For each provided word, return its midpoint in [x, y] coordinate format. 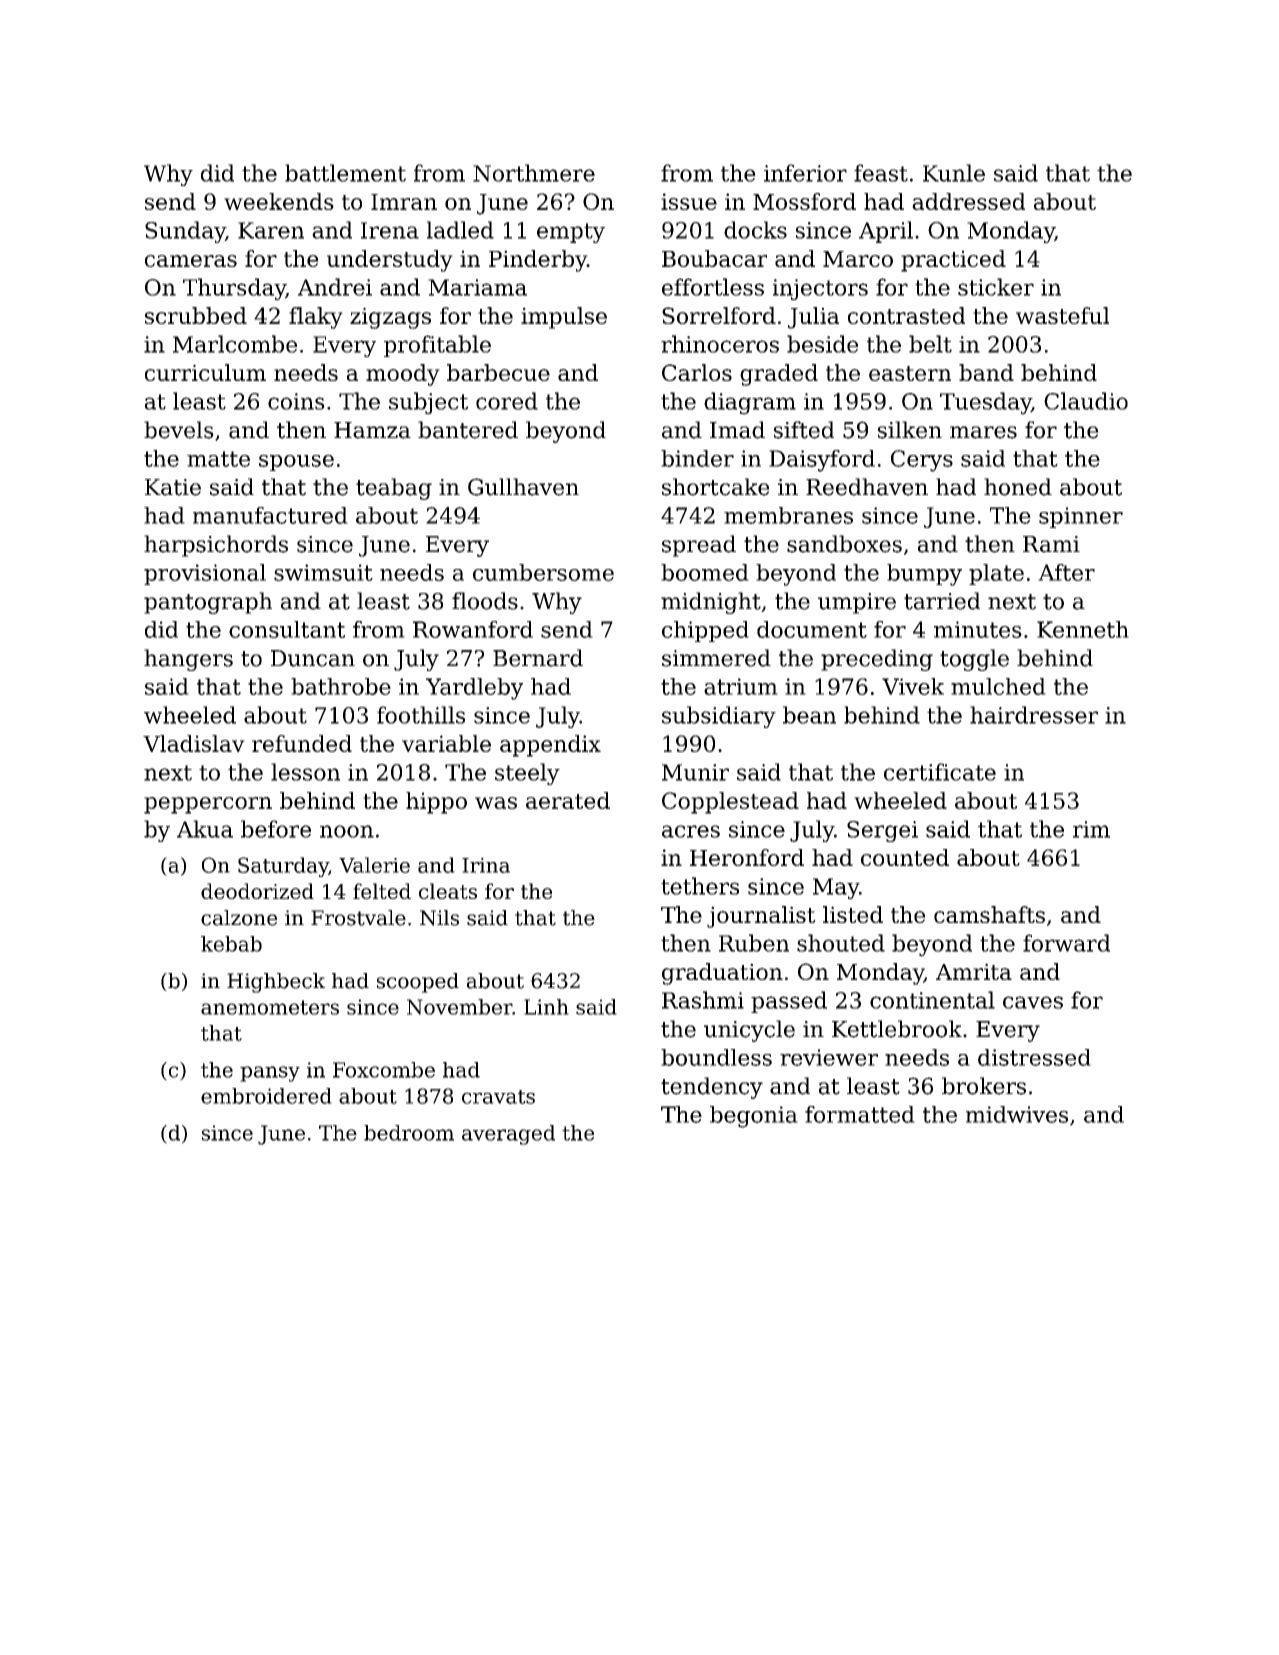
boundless [716, 1057]
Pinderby [538, 261]
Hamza [372, 430]
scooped [418, 983]
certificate [940, 772]
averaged [508, 1135]
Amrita [974, 971]
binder [697, 458]
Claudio [1086, 401]
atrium [741, 686]
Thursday [234, 289]
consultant [287, 629]
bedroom [409, 1133]
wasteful [1062, 315]
